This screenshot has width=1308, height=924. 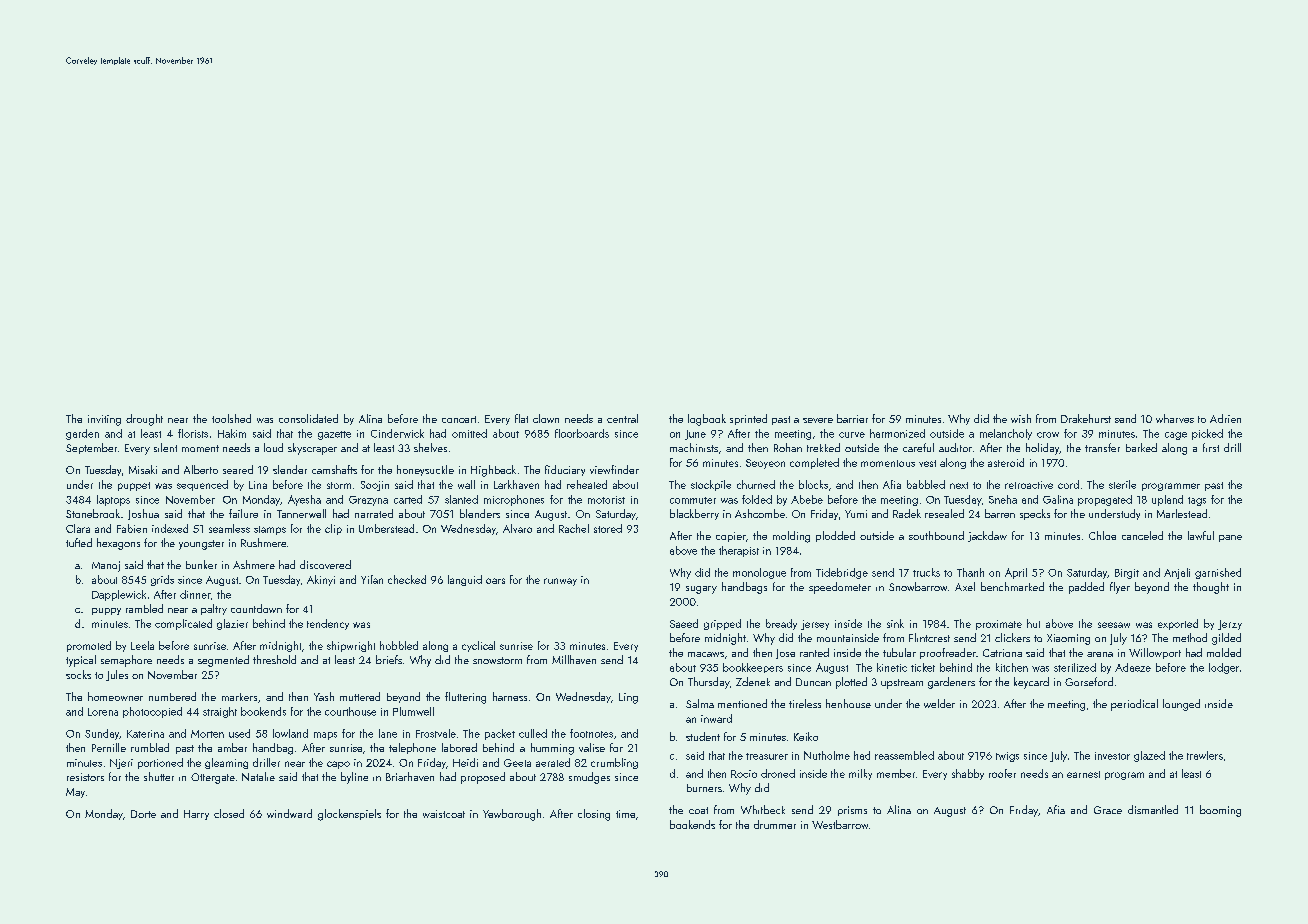 What do you see at coordinates (1000, 513) in the screenshot?
I see `barren` at bounding box center [1000, 513].
